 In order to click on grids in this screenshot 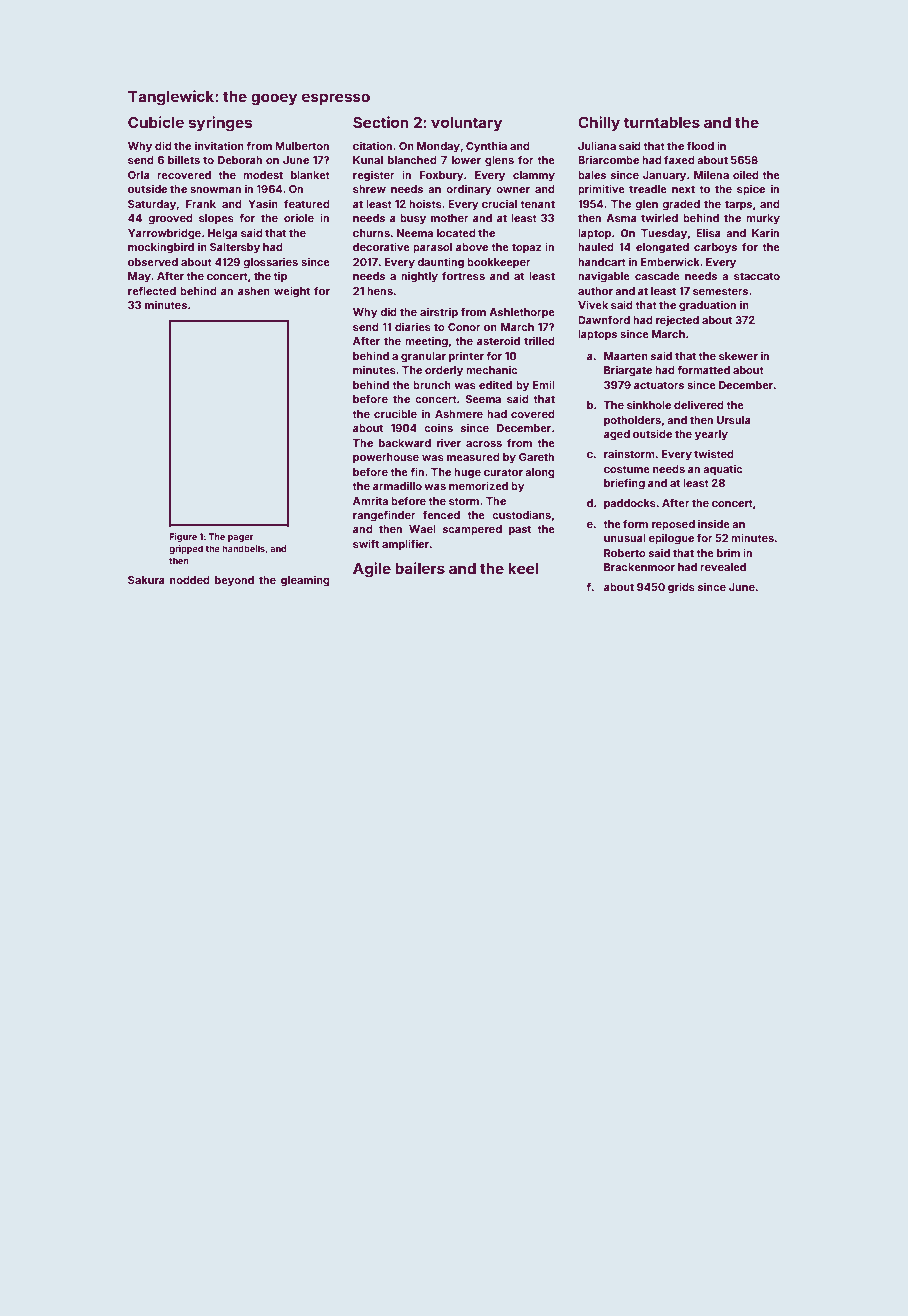, I will do `click(681, 588)`.
